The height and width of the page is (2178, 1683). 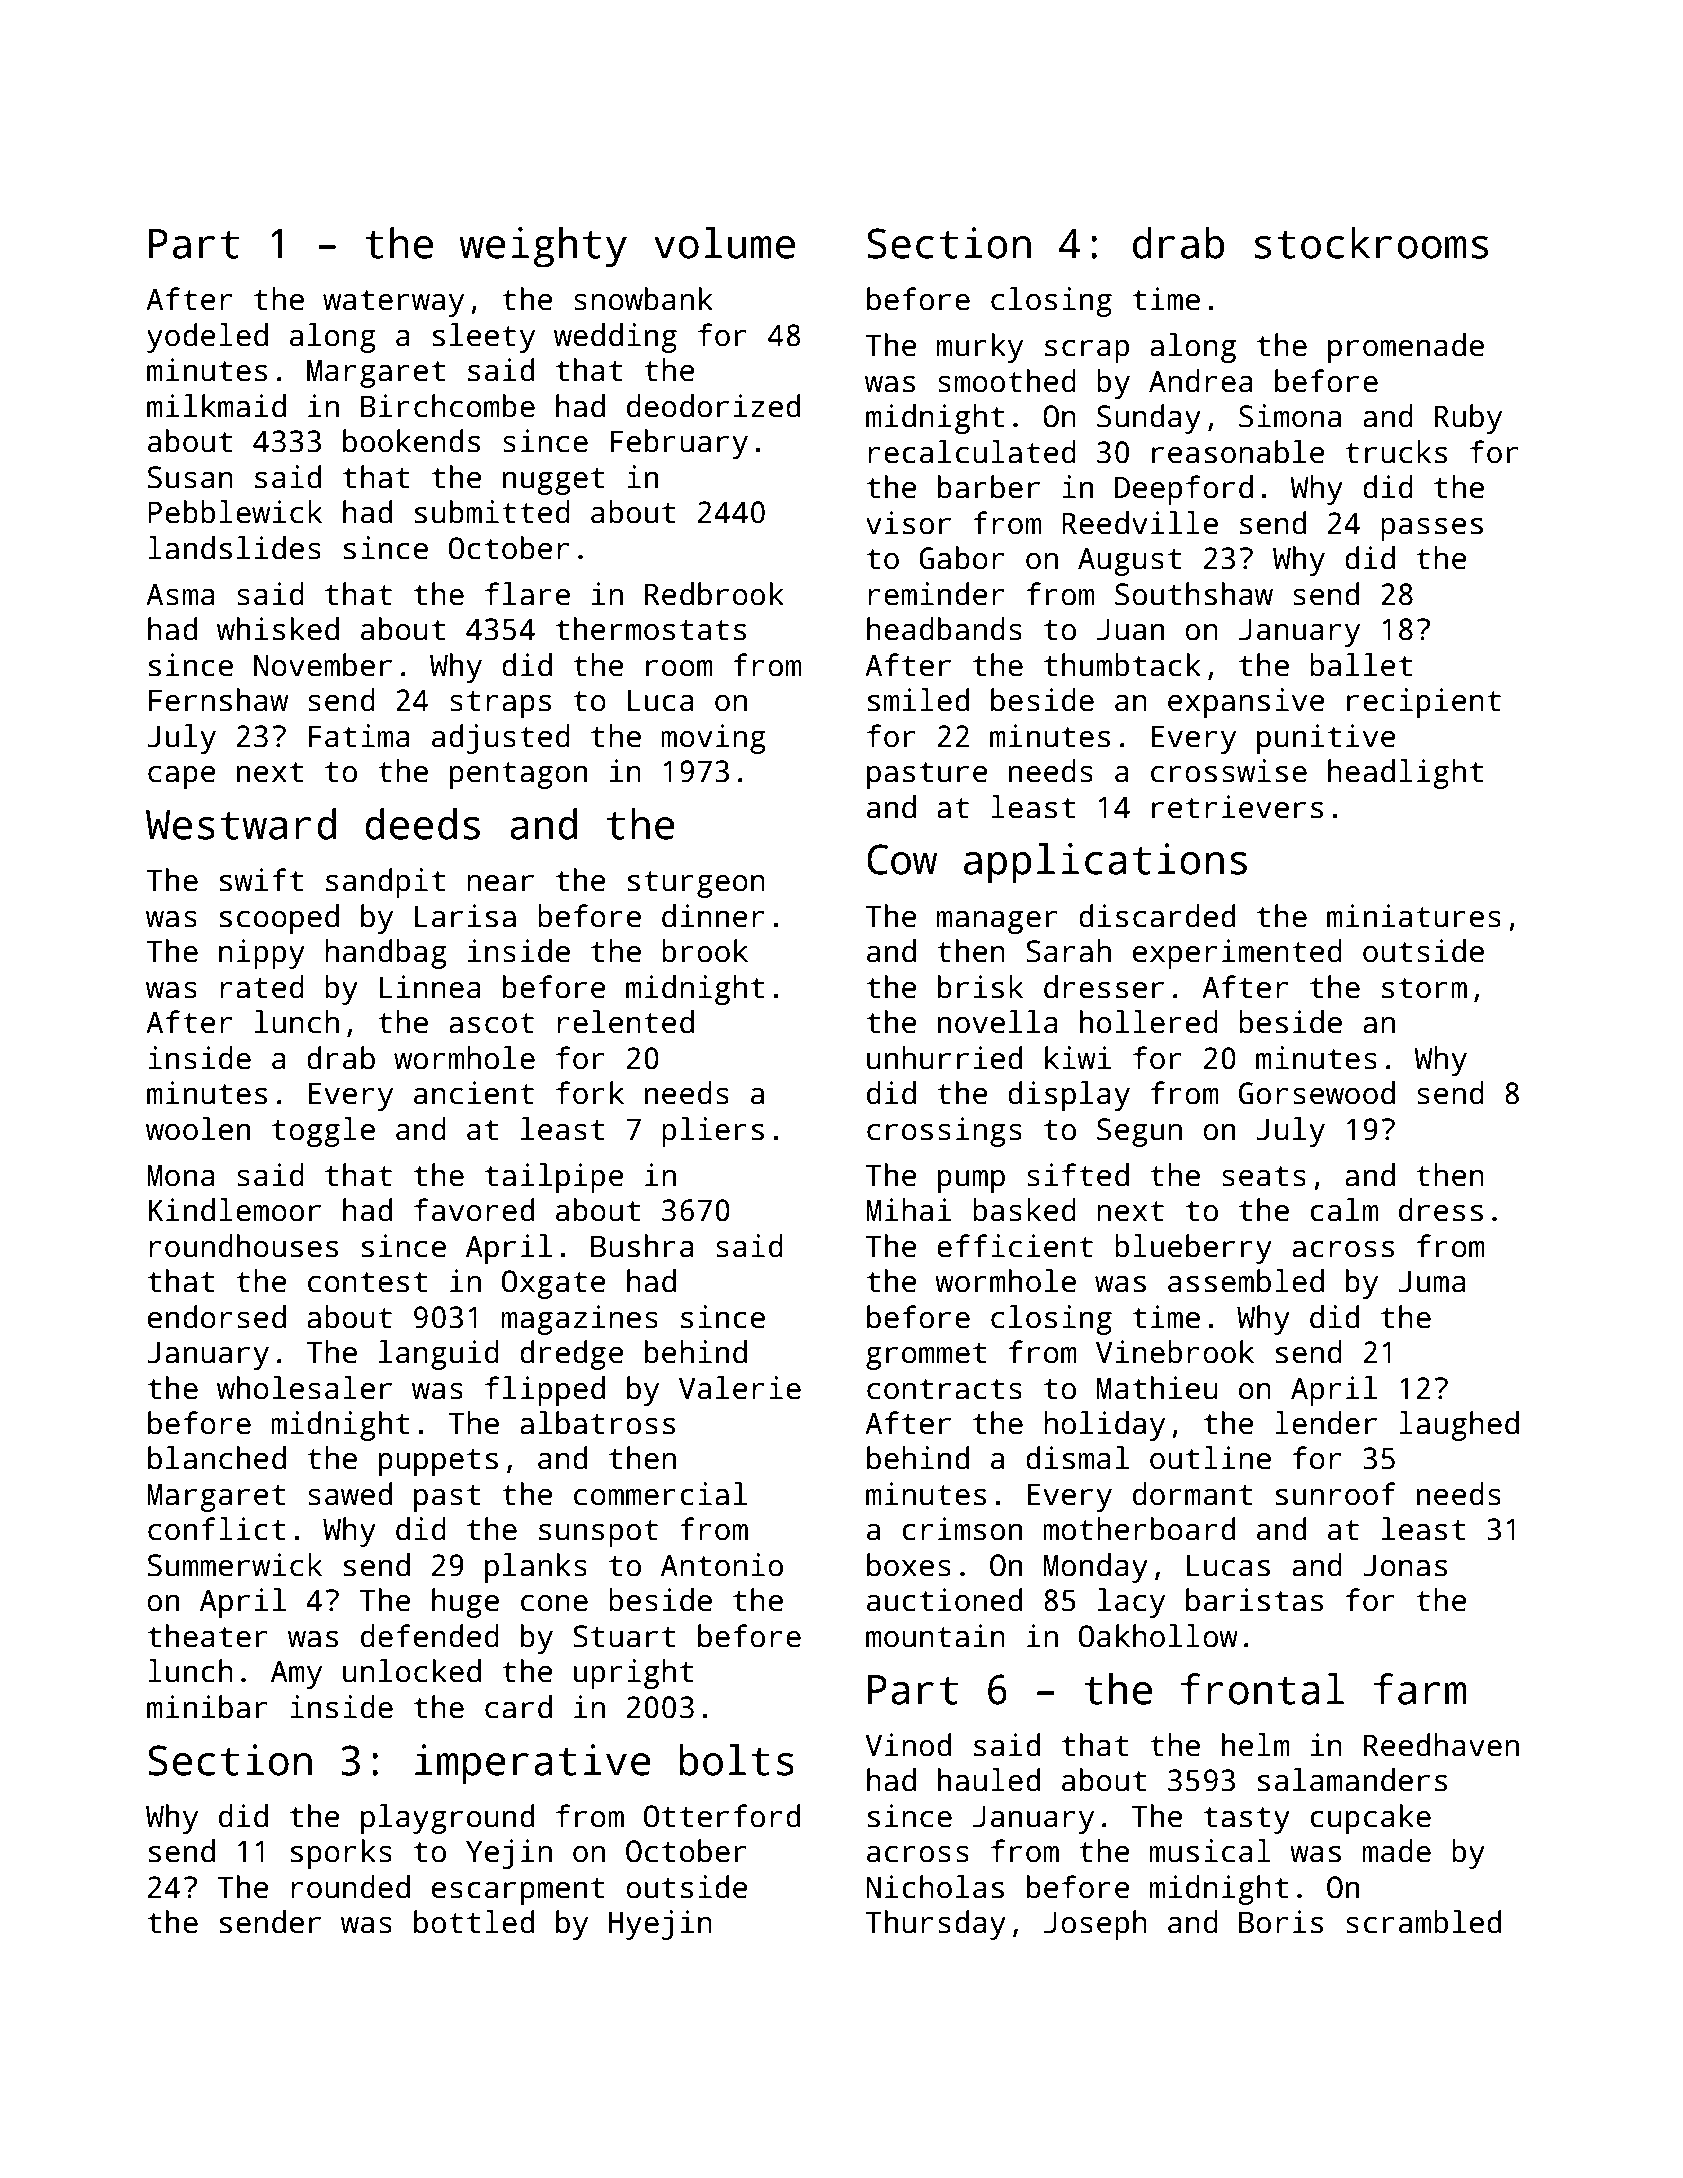 I want to click on crimson, so click(x=962, y=1529).
